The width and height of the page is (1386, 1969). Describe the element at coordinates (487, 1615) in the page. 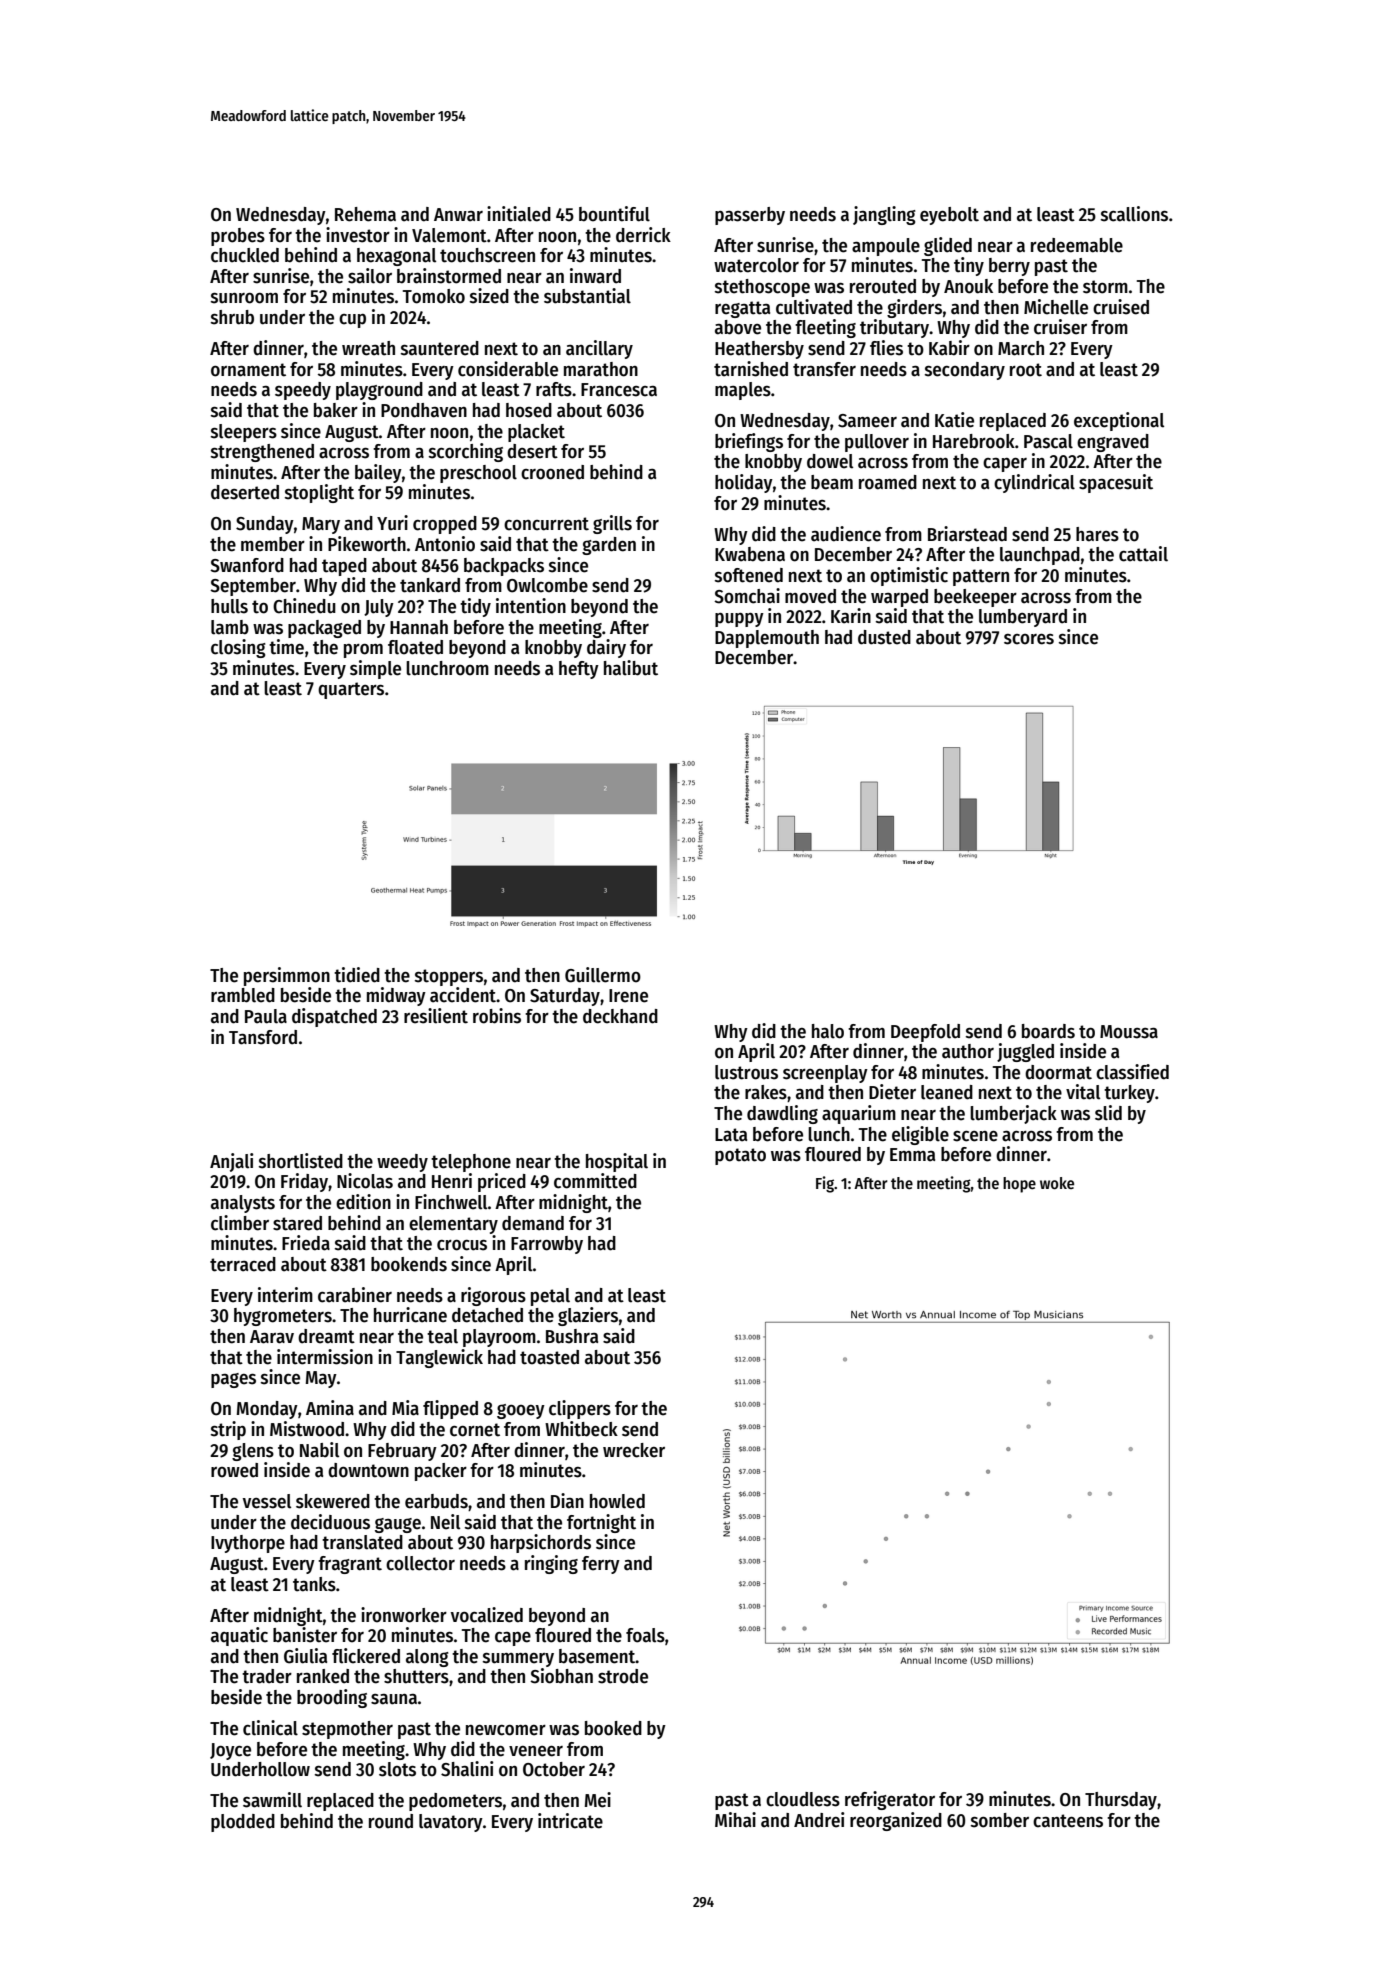

I see `vocalized` at that location.
